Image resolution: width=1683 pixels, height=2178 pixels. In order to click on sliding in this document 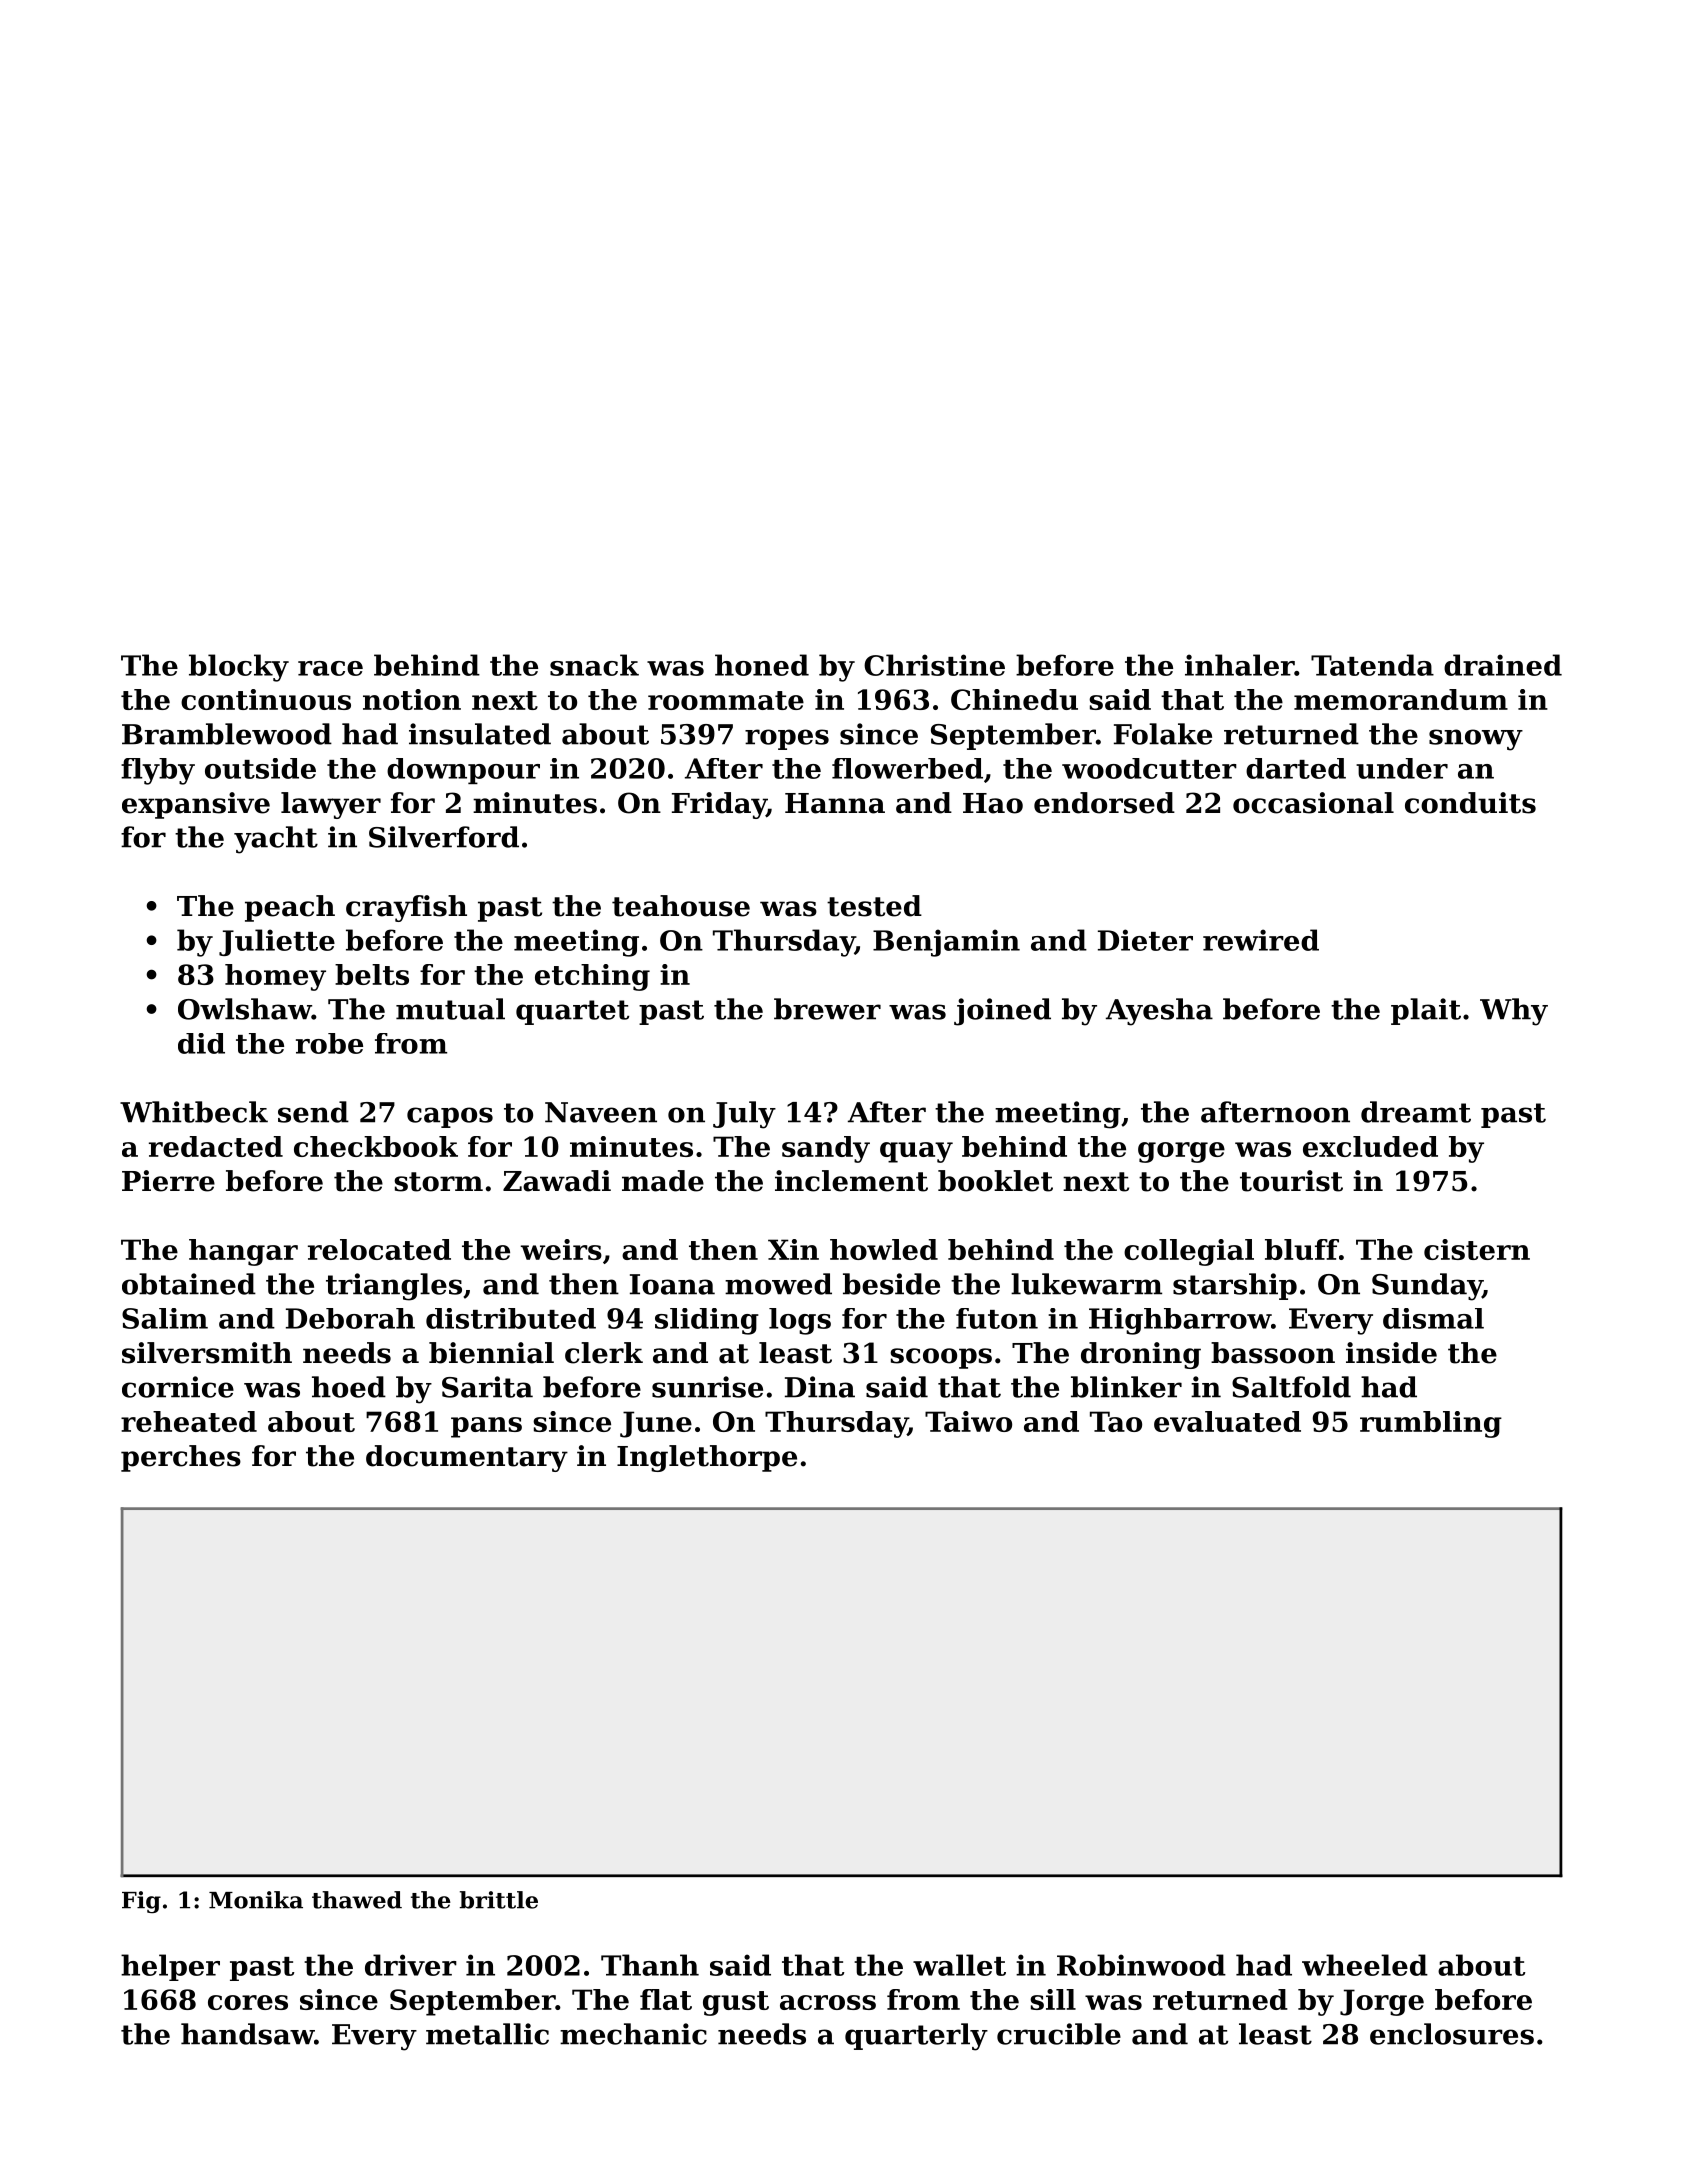, I will do `click(707, 1321)`.
